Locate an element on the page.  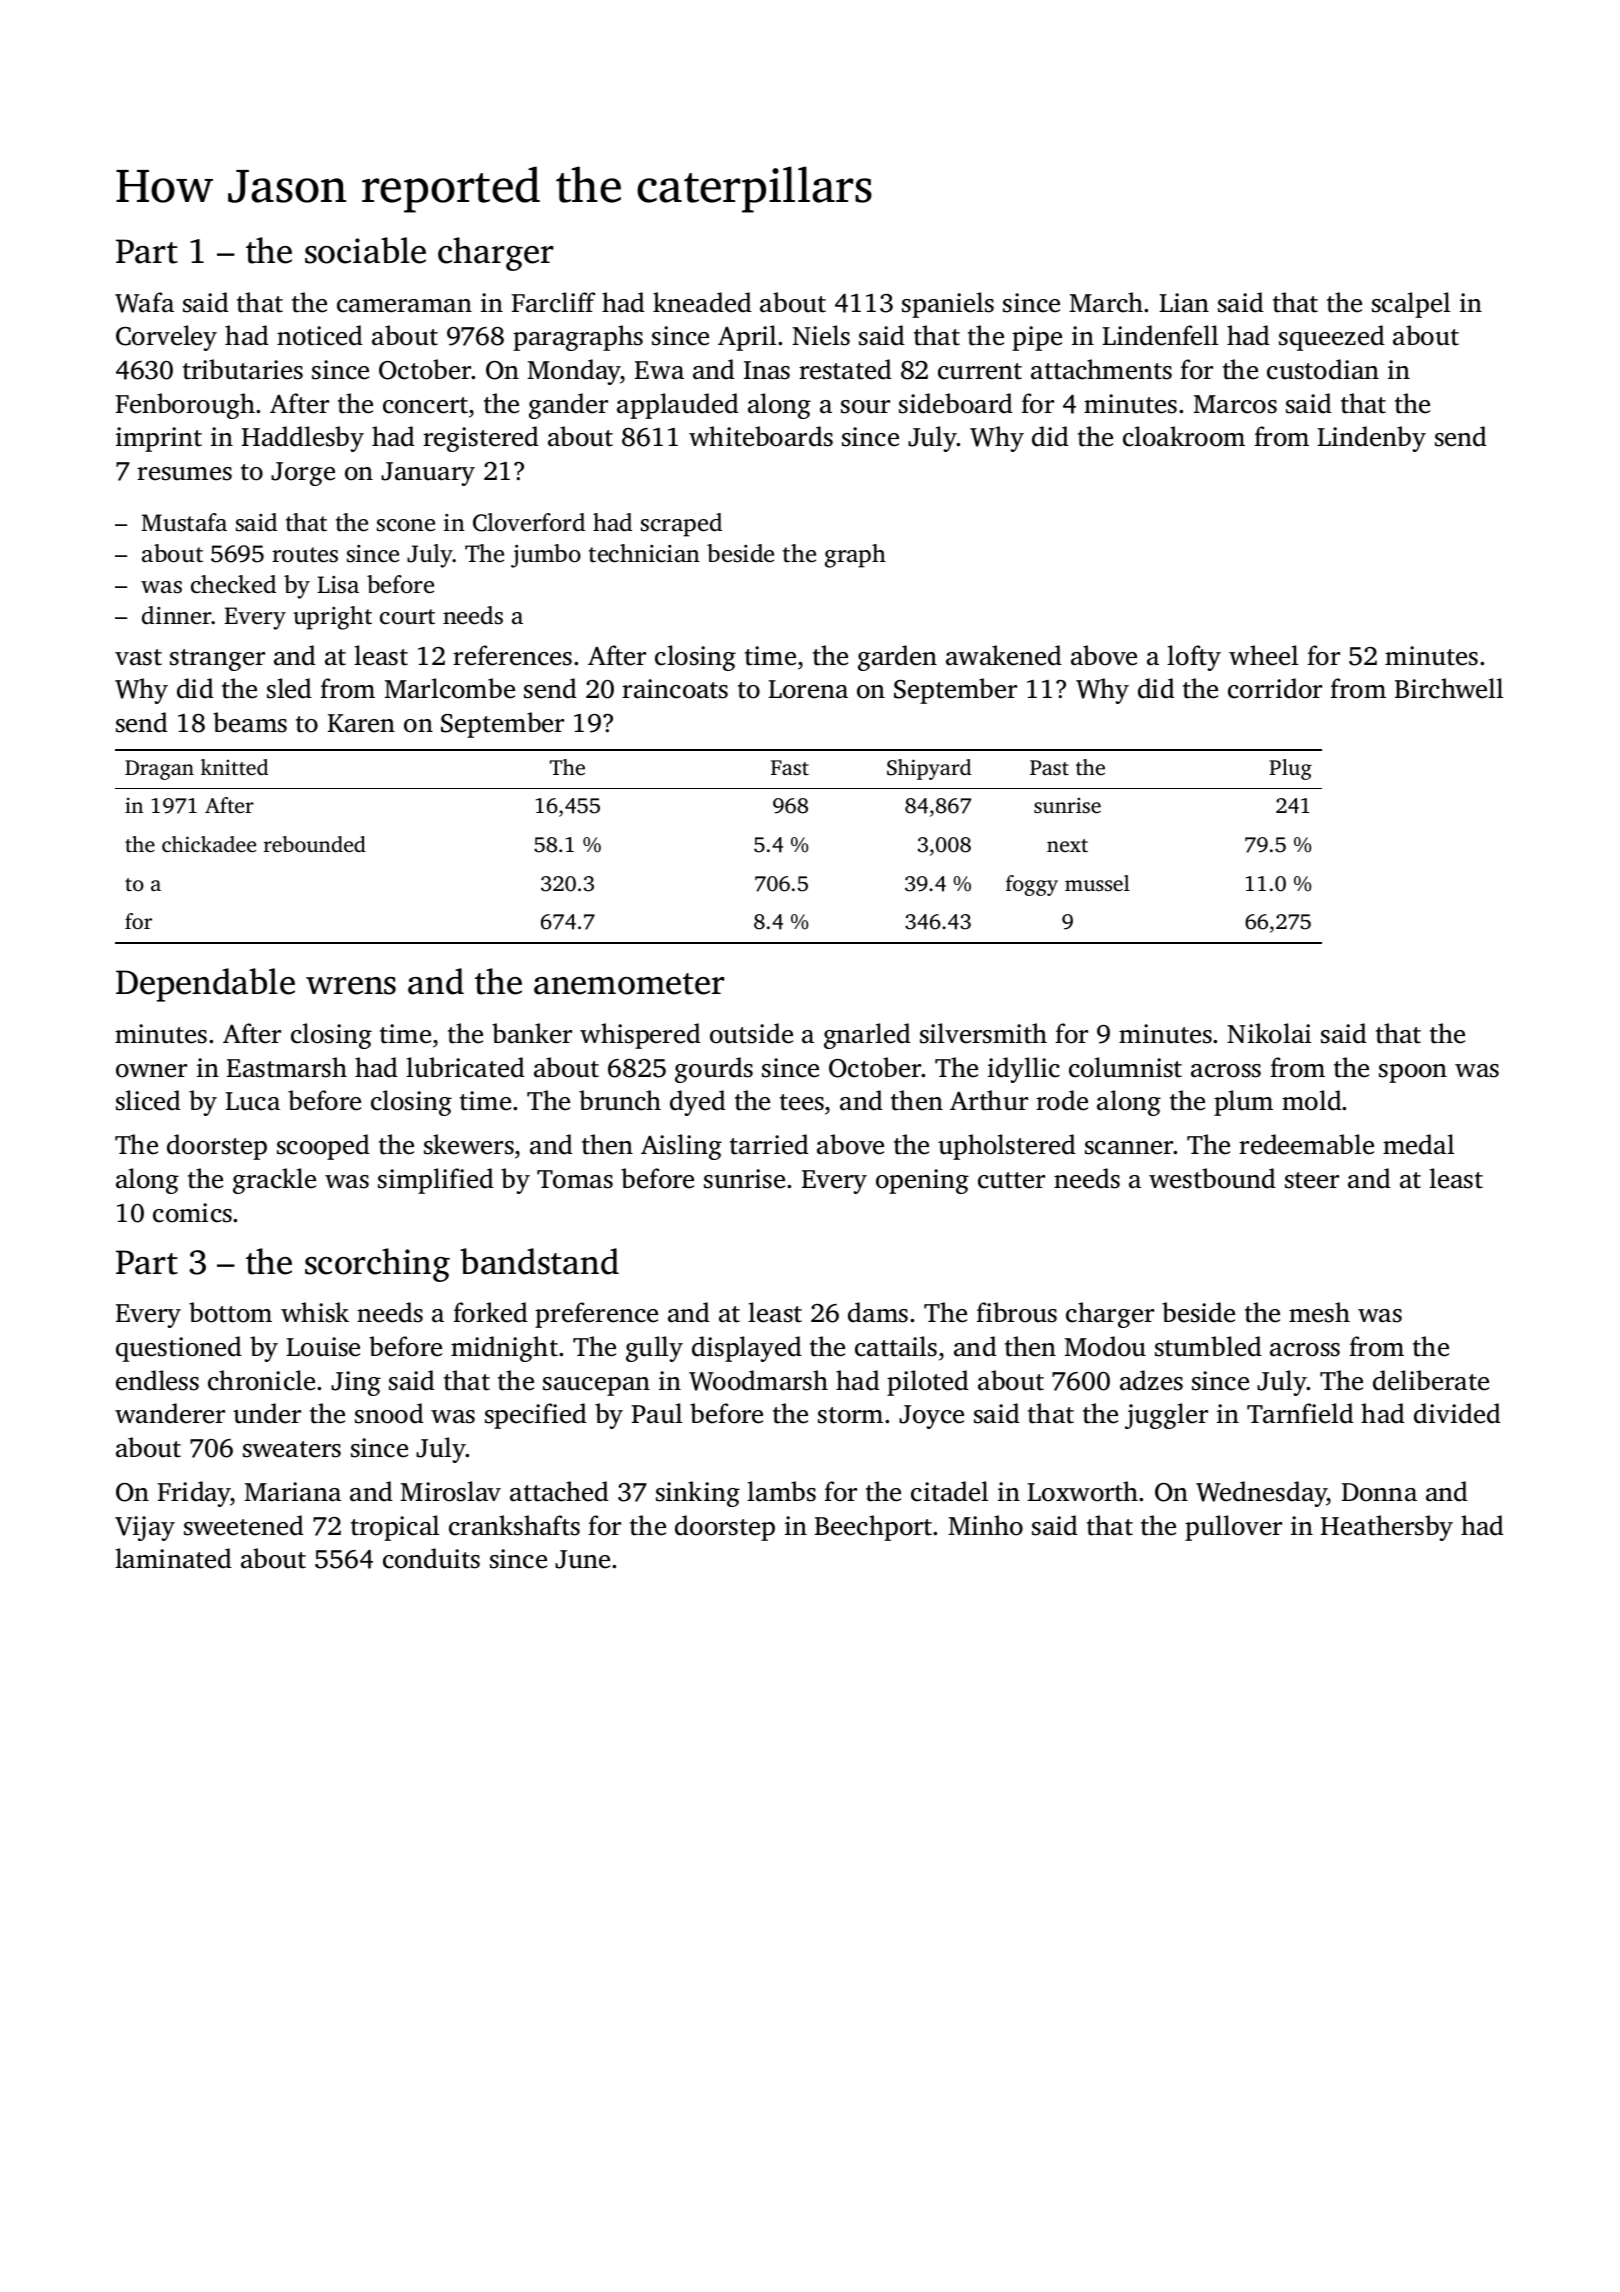
Aisling is located at coordinates (681, 1147).
